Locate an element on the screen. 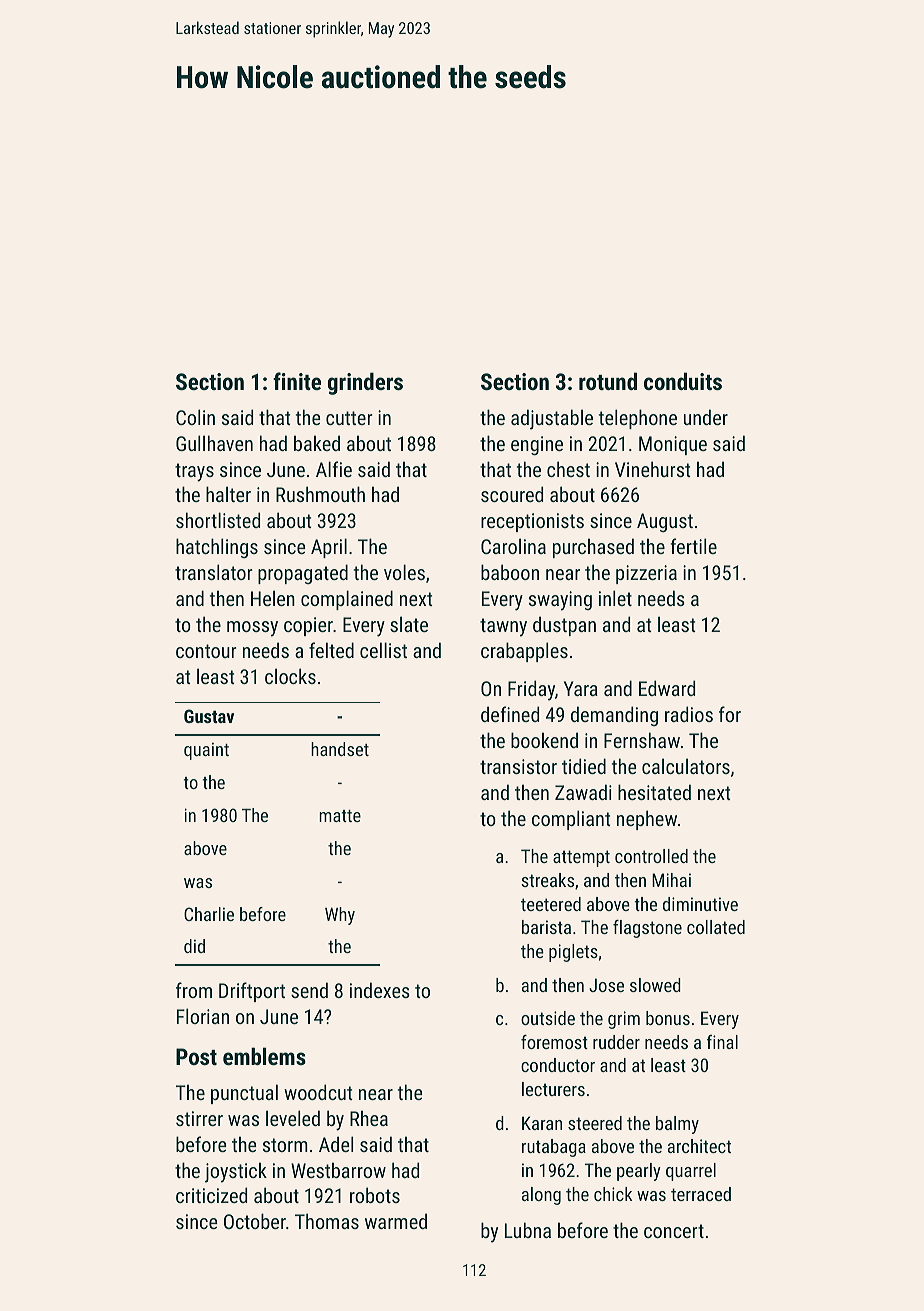 Image resolution: width=924 pixels, height=1311 pixels. Westbarrow is located at coordinates (338, 1170).
